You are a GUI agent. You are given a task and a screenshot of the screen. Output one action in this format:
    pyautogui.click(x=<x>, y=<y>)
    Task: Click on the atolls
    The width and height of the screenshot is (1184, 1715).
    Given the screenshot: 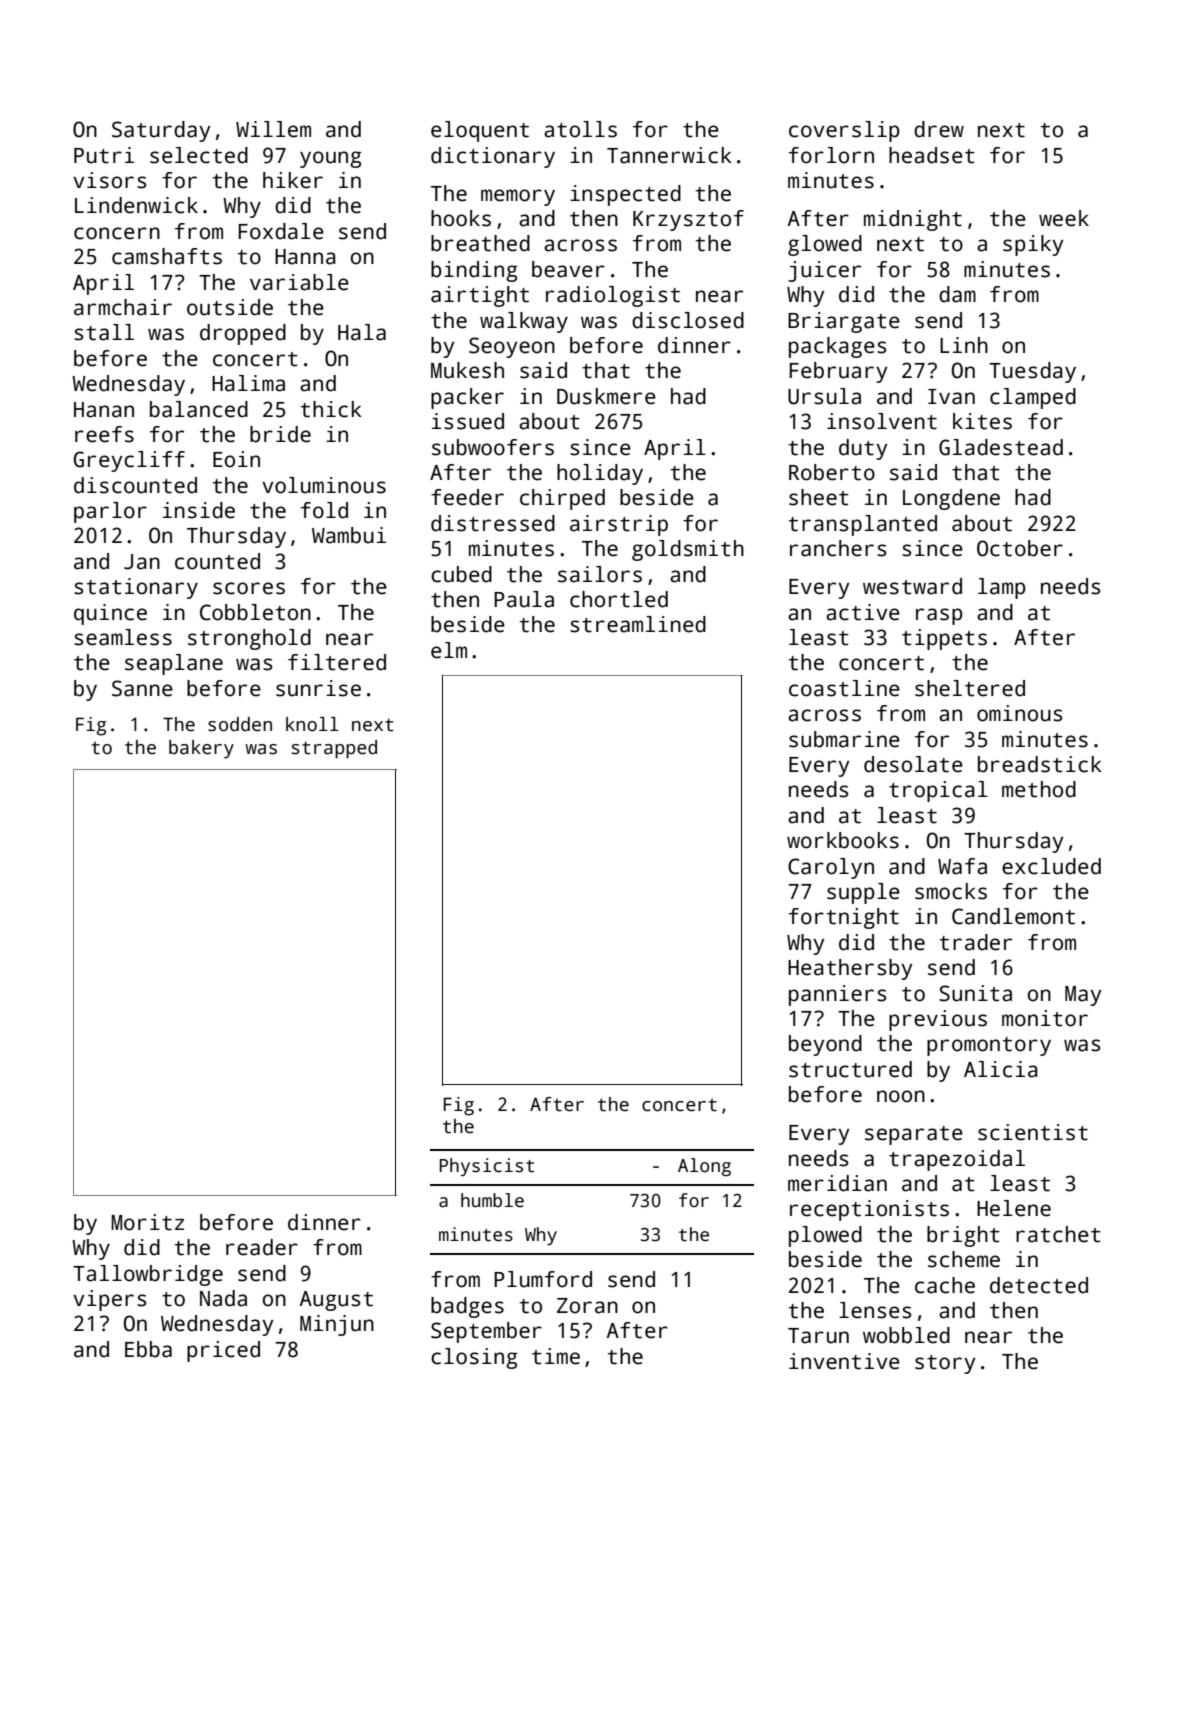 What is the action you would take?
    pyautogui.click(x=580, y=129)
